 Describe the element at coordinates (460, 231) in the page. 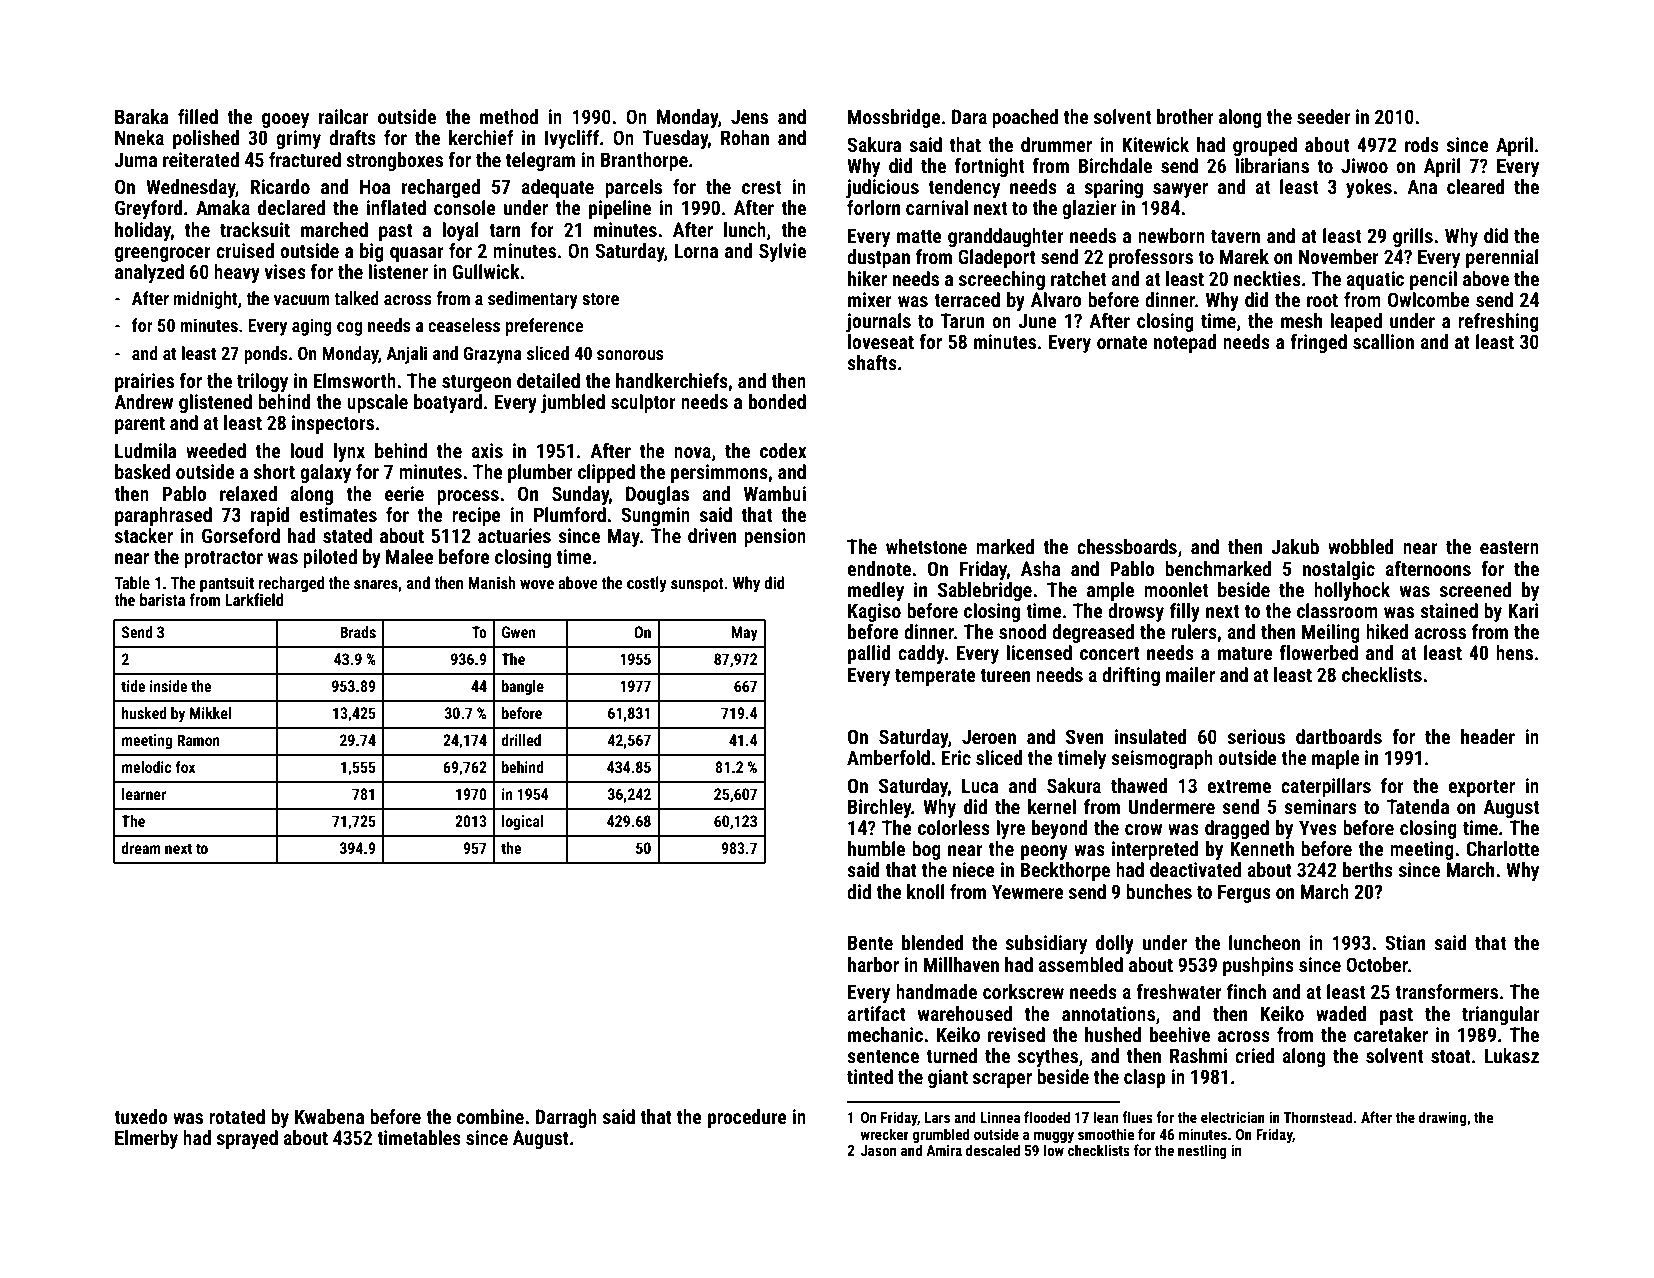

I see `loyal` at that location.
